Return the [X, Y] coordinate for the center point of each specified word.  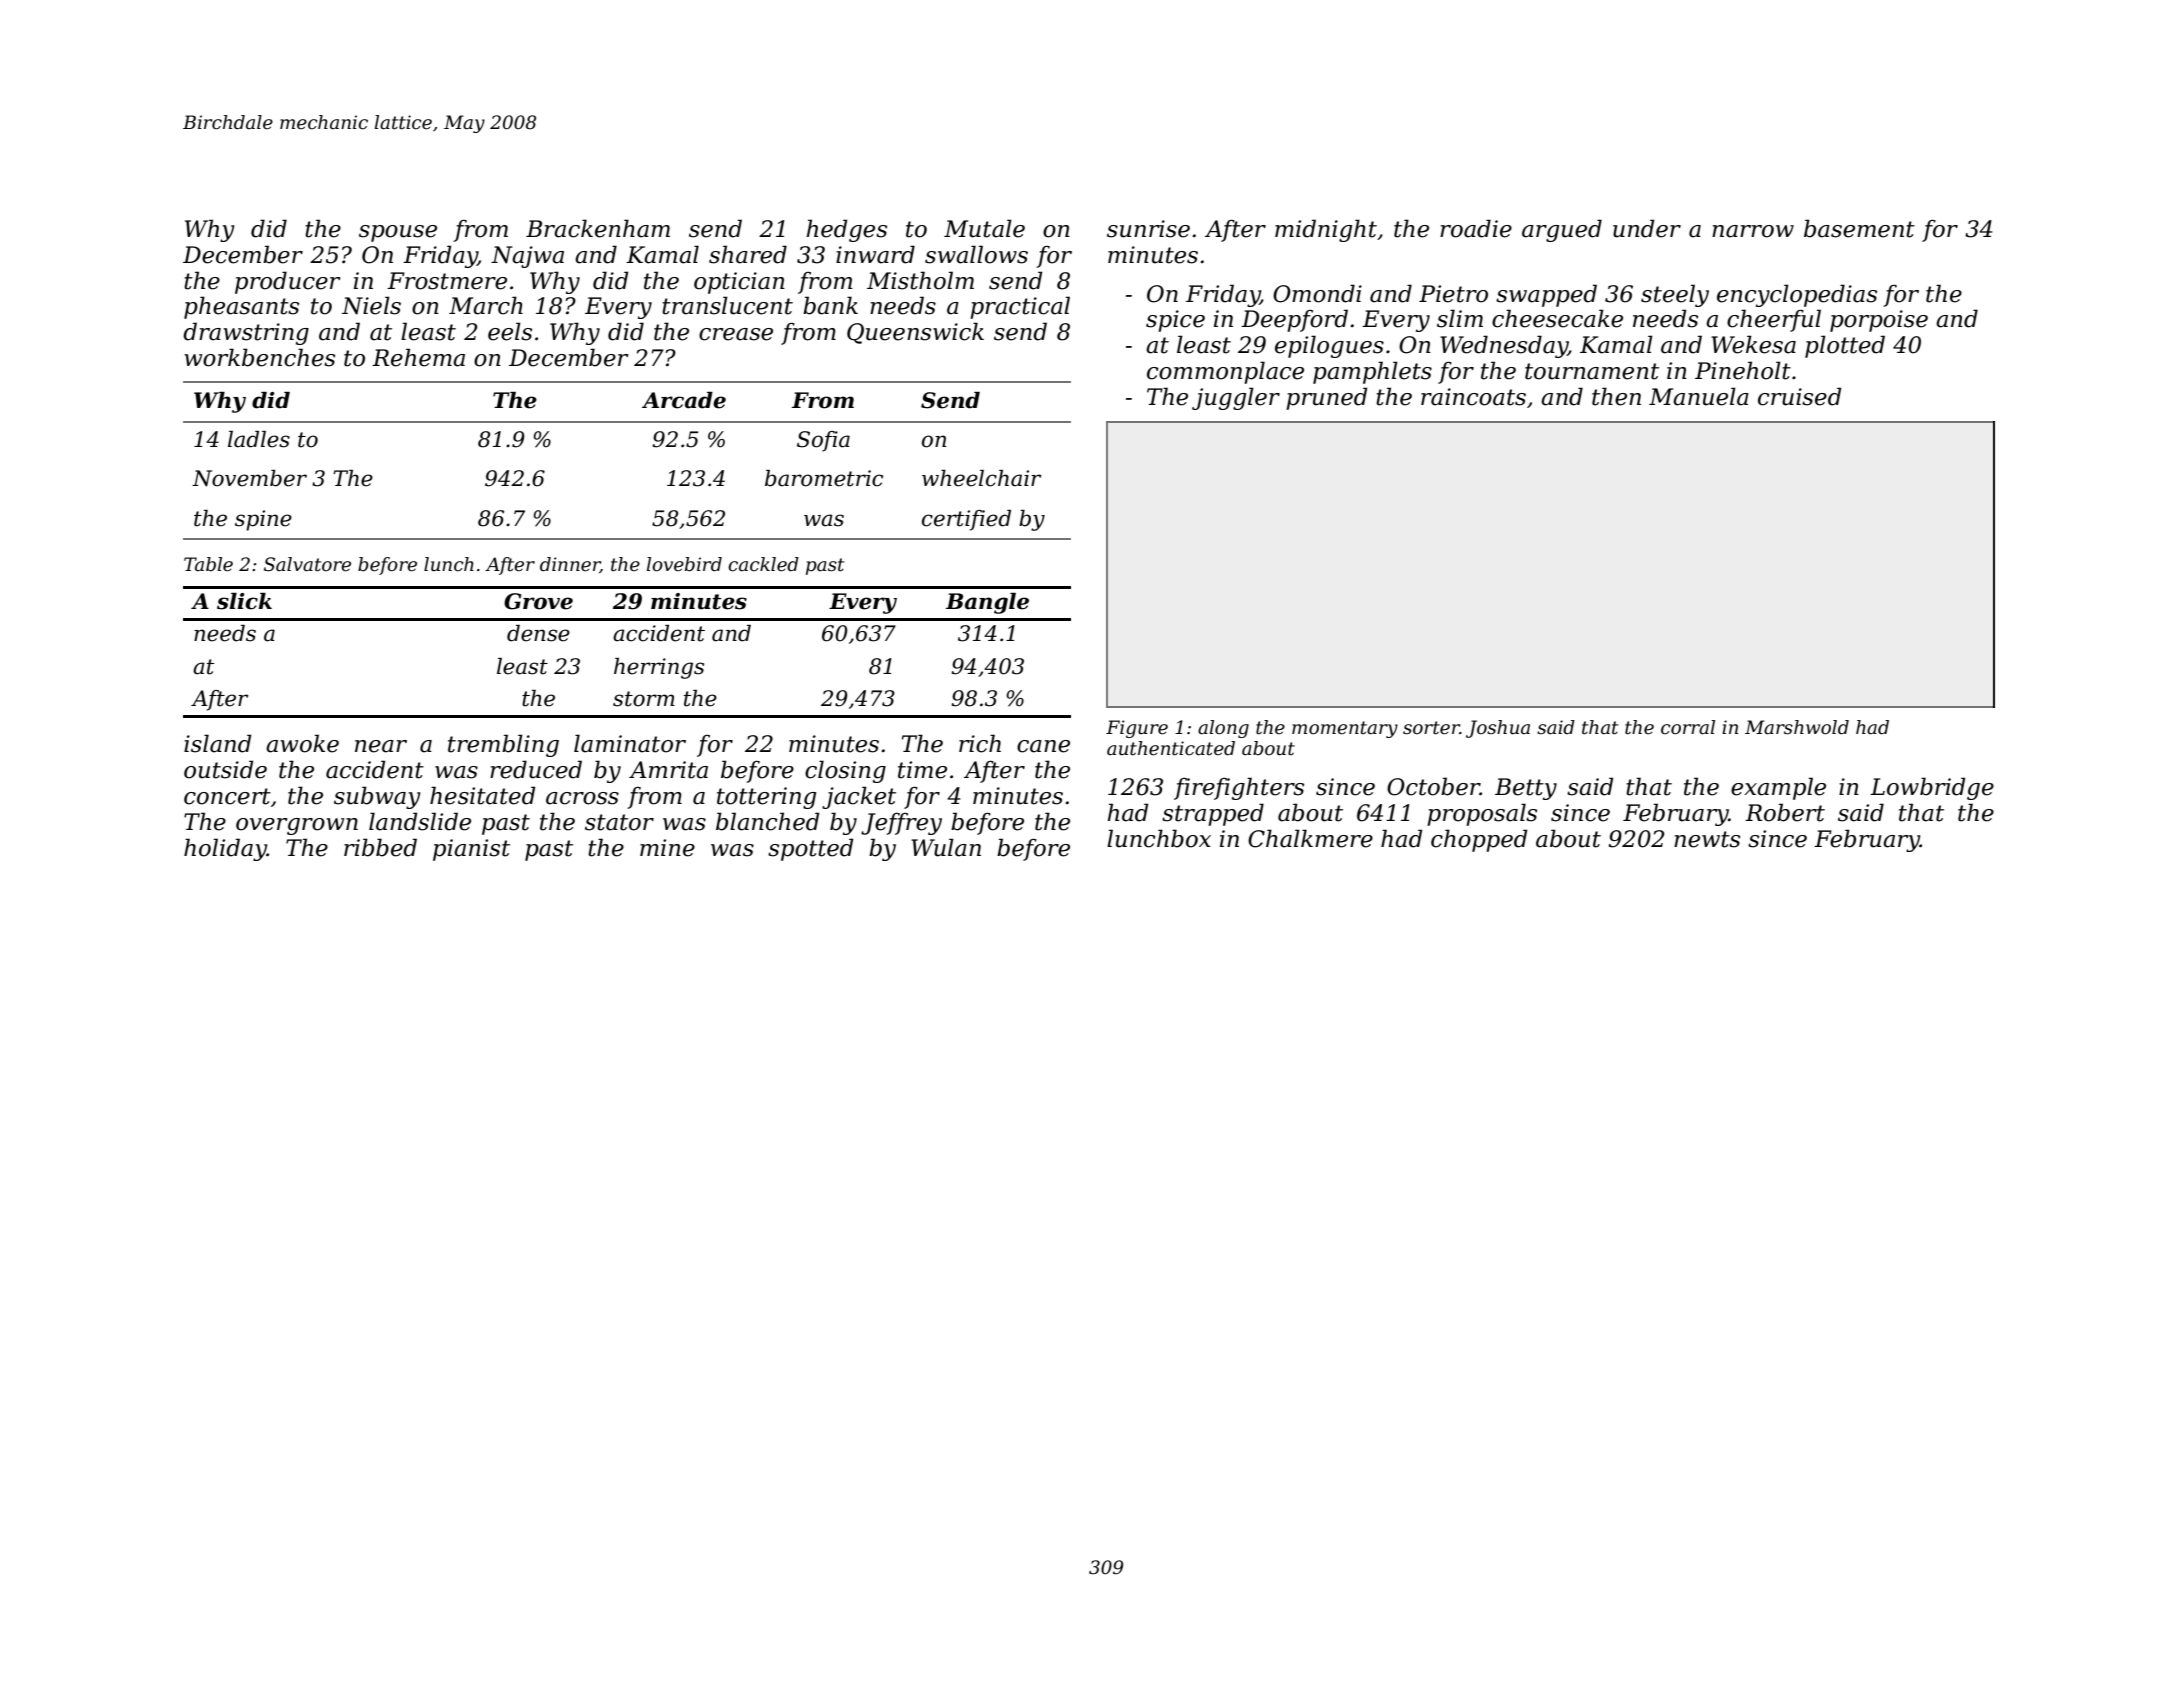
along [1223, 729]
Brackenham [598, 228]
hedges [847, 230]
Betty [1526, 789]
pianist [471, 850]
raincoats [1473, 397]
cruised [1799, 396]
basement [1859, 228]
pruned [1326, 398]
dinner [570, 565]
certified [966, 520]
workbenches [260, 357]
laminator [630, 743]
